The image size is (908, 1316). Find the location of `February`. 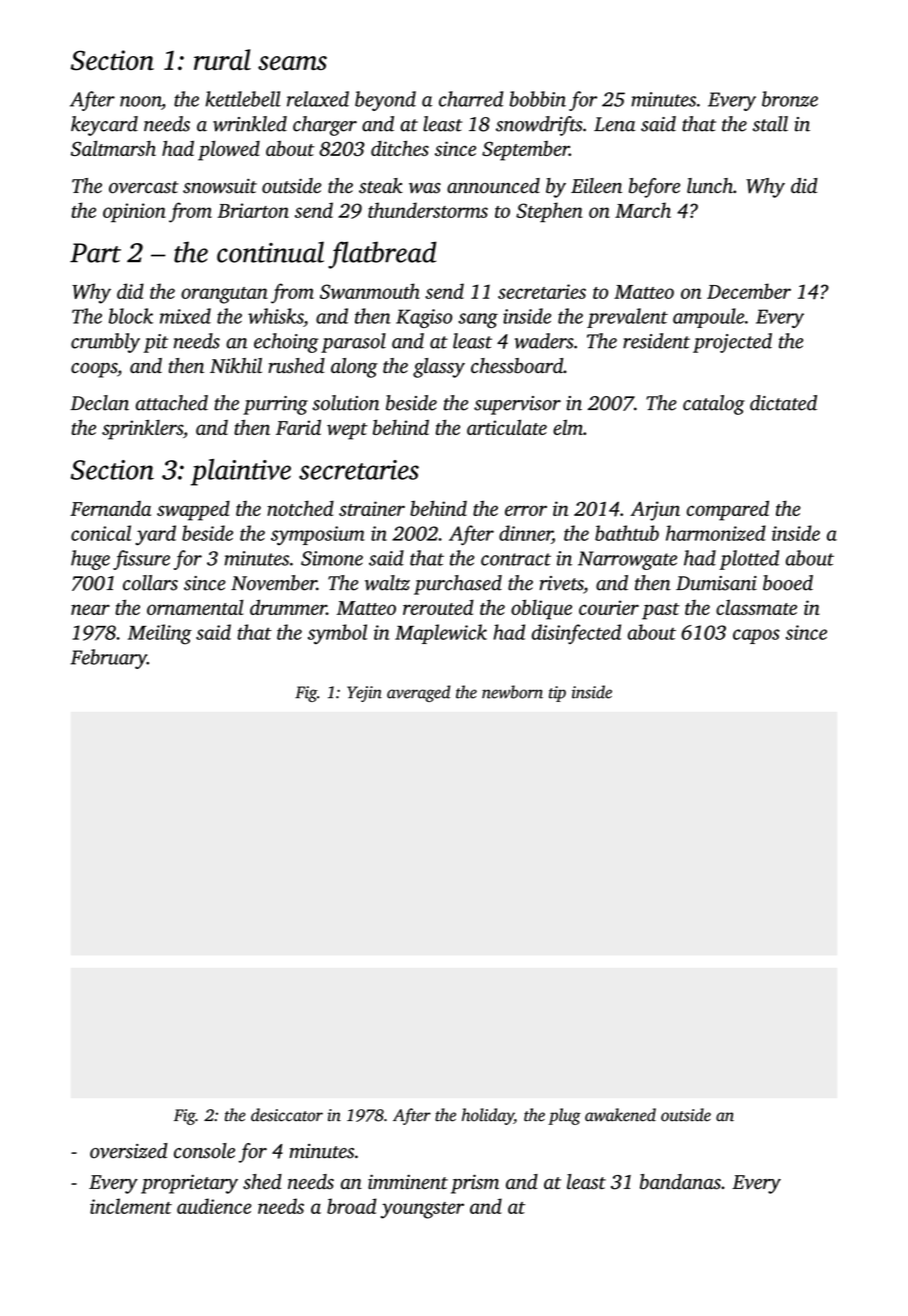

February is located at coordinates (108, 659).
